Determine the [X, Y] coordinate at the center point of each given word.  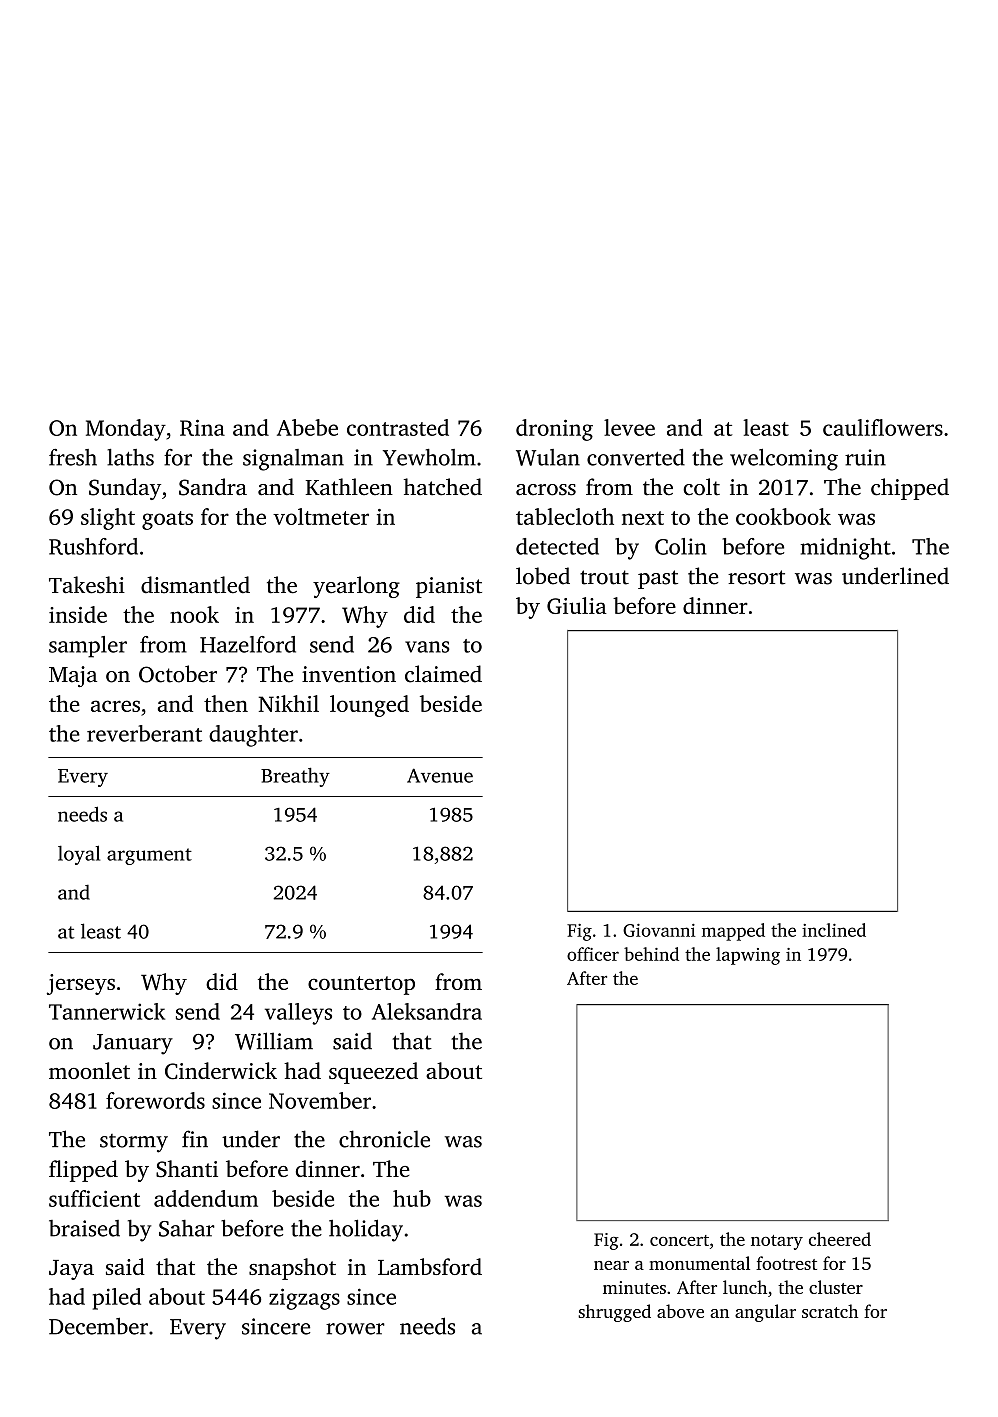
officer [593, 954]
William [274, 1041]
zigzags [304, 1299]
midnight [846, 549]
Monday [126, 430]
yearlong [356, 587]
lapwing [748, 956]
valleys [298, 1014]
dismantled [195, 585]
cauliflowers [883, 427]
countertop [361, 985]
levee [629, 427]
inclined [834, 930]
